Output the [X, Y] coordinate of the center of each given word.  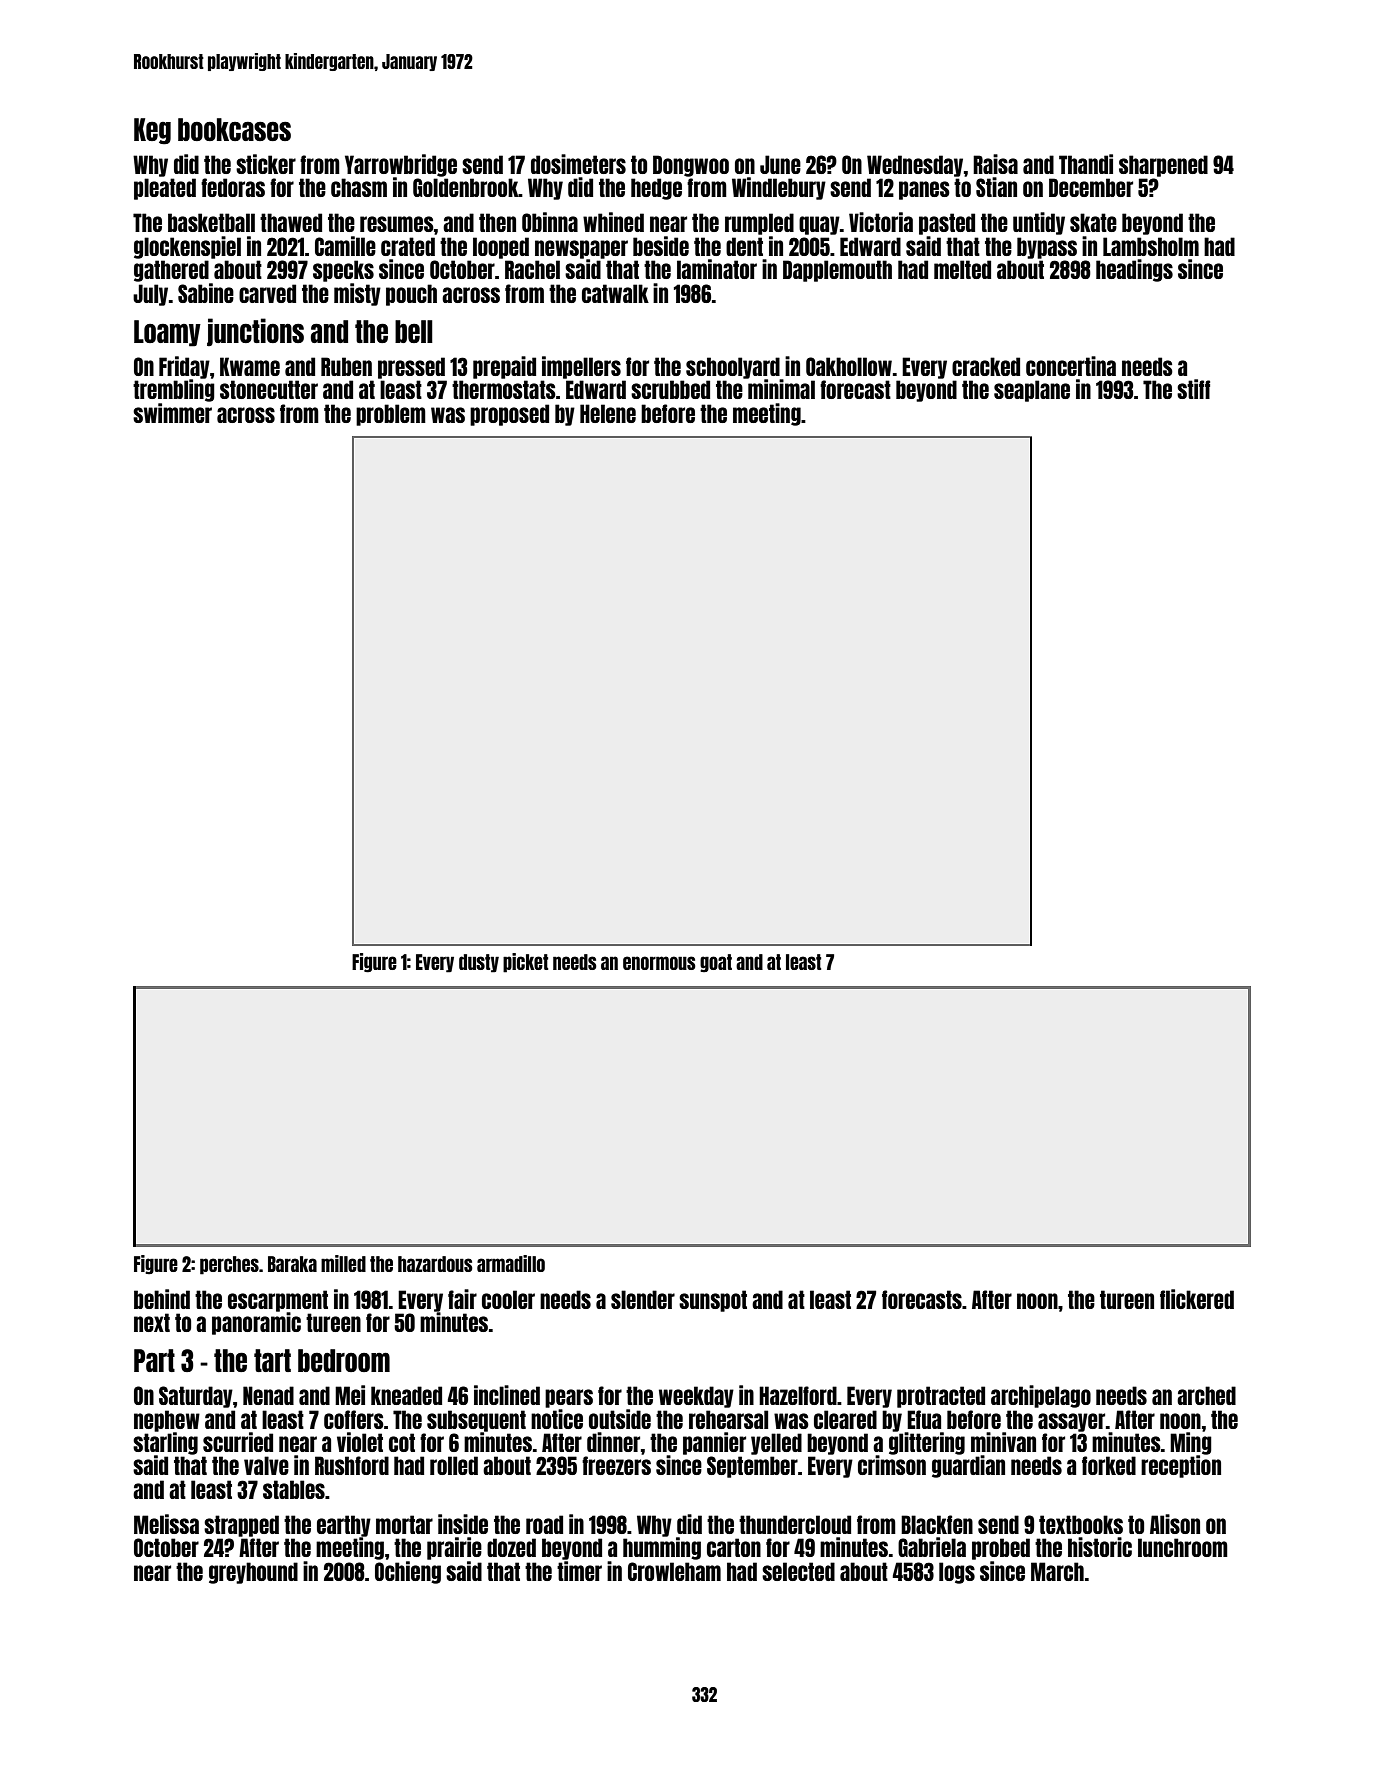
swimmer [172, 413]
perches [229, 1265]
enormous [659, 963]
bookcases [234, 129]
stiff [1193, 389]
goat [716, 963]
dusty [479, 963]
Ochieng [408, 1572]
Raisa [995, 164]
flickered [1197, 1299]
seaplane [1032, 391]
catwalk [615, 293]
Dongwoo [691, 166]
